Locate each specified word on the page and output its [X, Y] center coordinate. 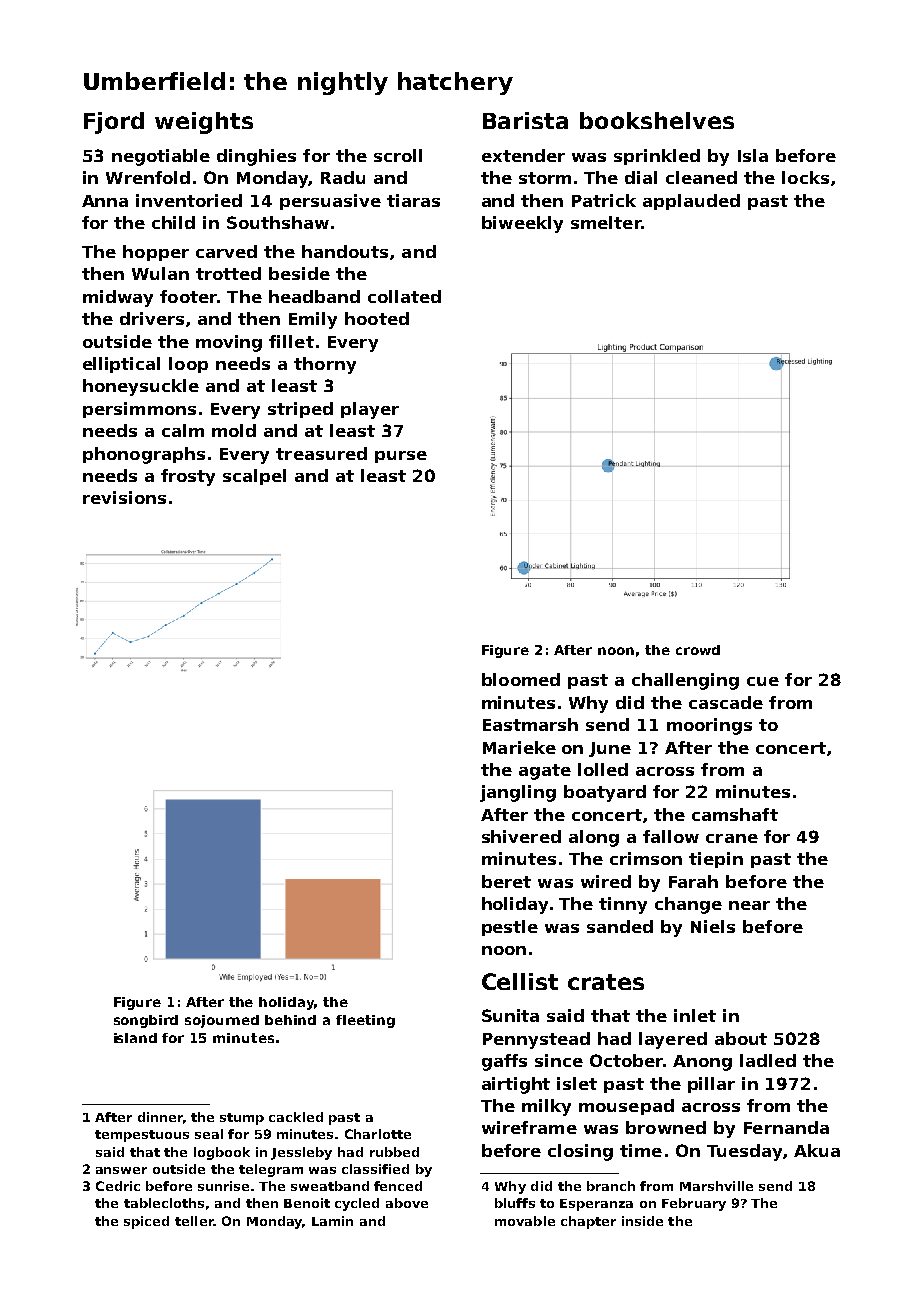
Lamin [332, 1221]
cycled [357, 1204]
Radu [343, 177]
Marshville [716, 1186]
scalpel [254, 477]
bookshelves [657, 120]
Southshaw [278, 222]
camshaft [735, 814]
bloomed [521, 679]
